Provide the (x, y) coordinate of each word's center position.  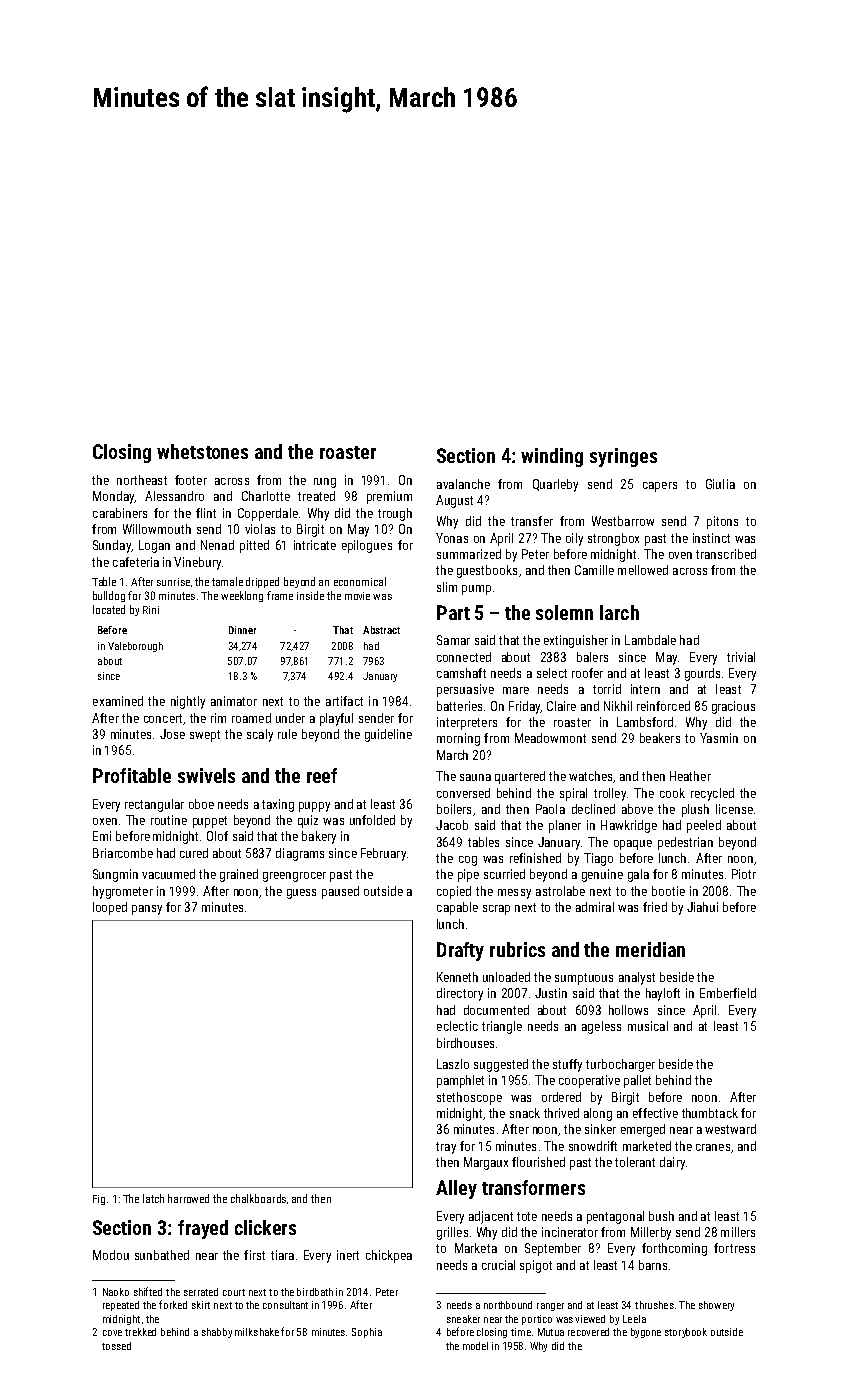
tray (446, 1148)
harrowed (188, 1198)
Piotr (744, 874)
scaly (260, 735)
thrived (561, 1113)
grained (239, 875)
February (383, 854)
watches (590, 776)
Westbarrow (623, 521)
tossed (116, 1346)
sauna (475, 777)
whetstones (202, 451)
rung (325, 483)
